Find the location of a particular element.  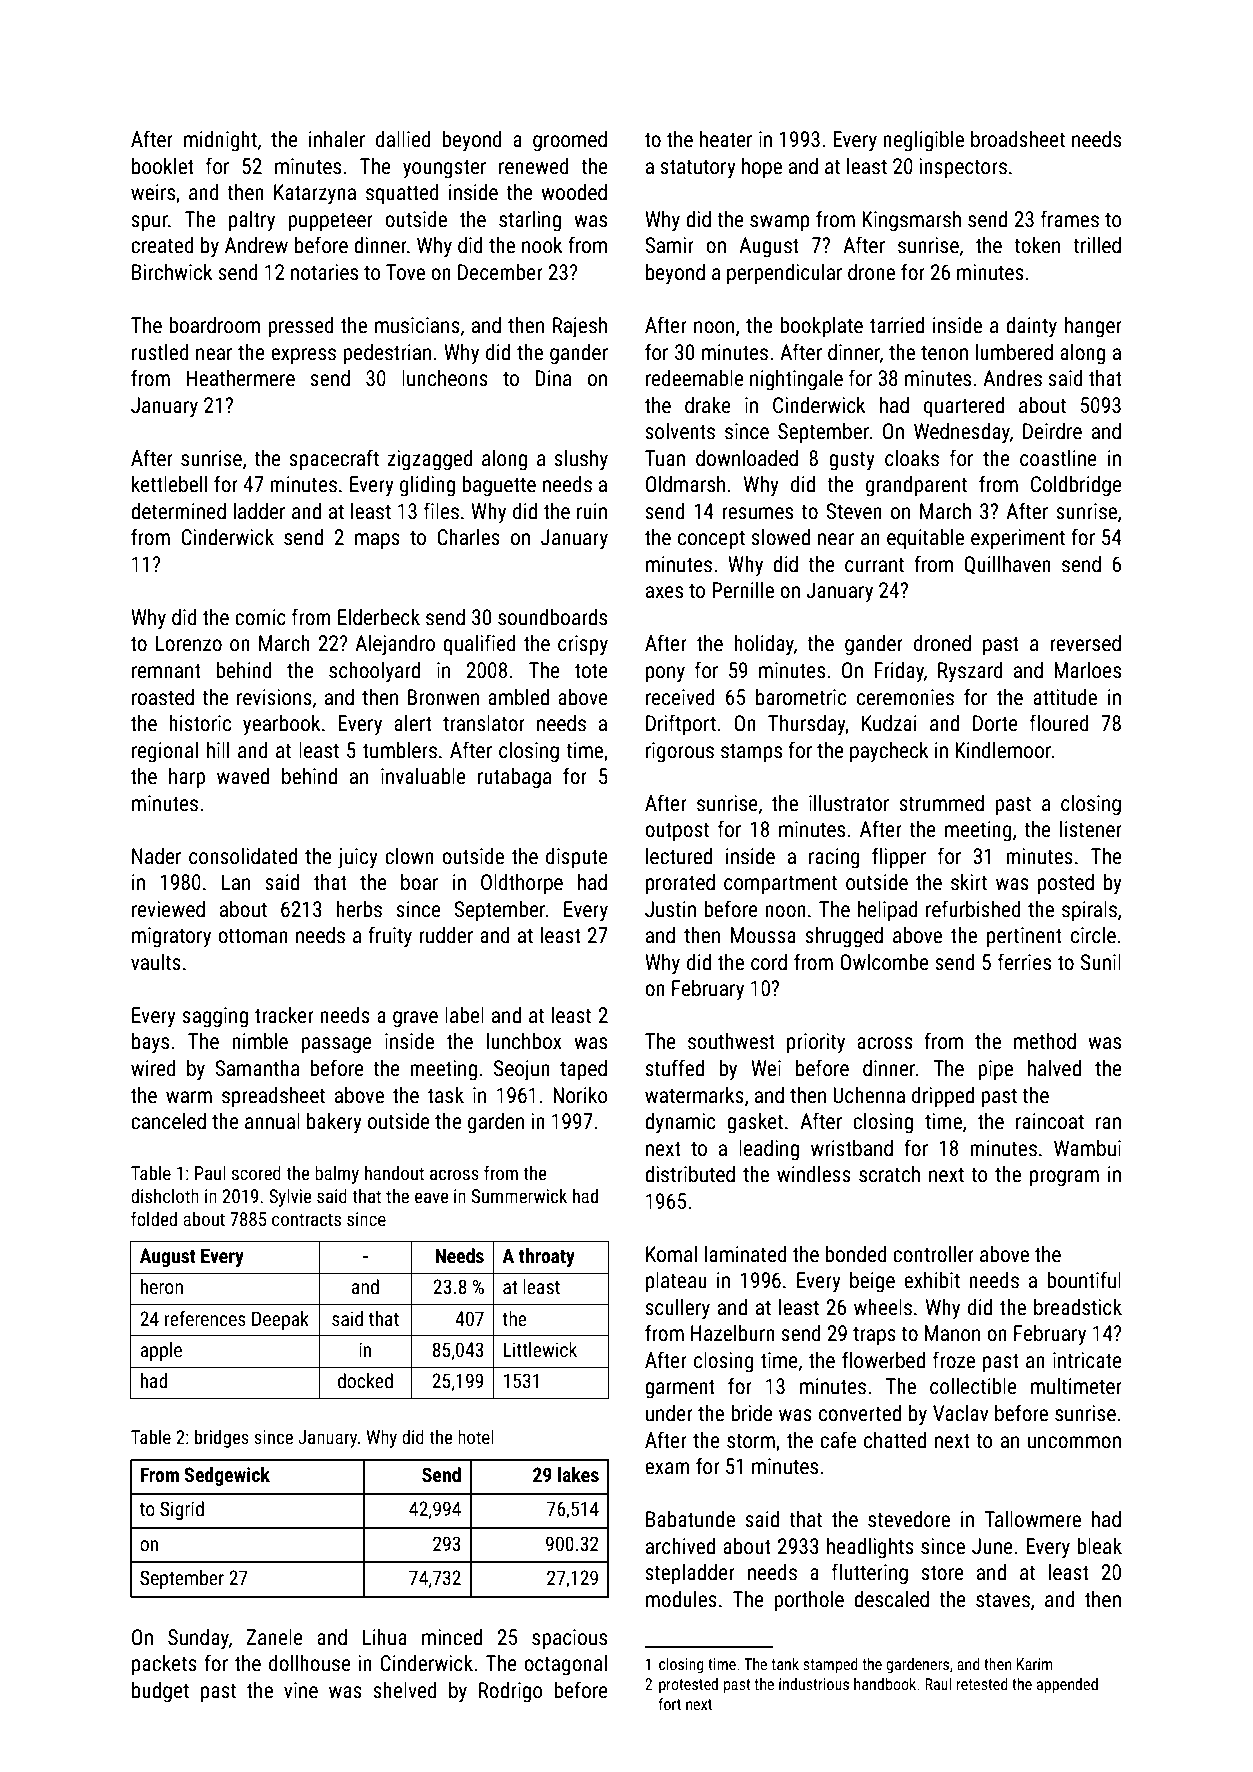

illustrator is located at coordinates (849, 803).
